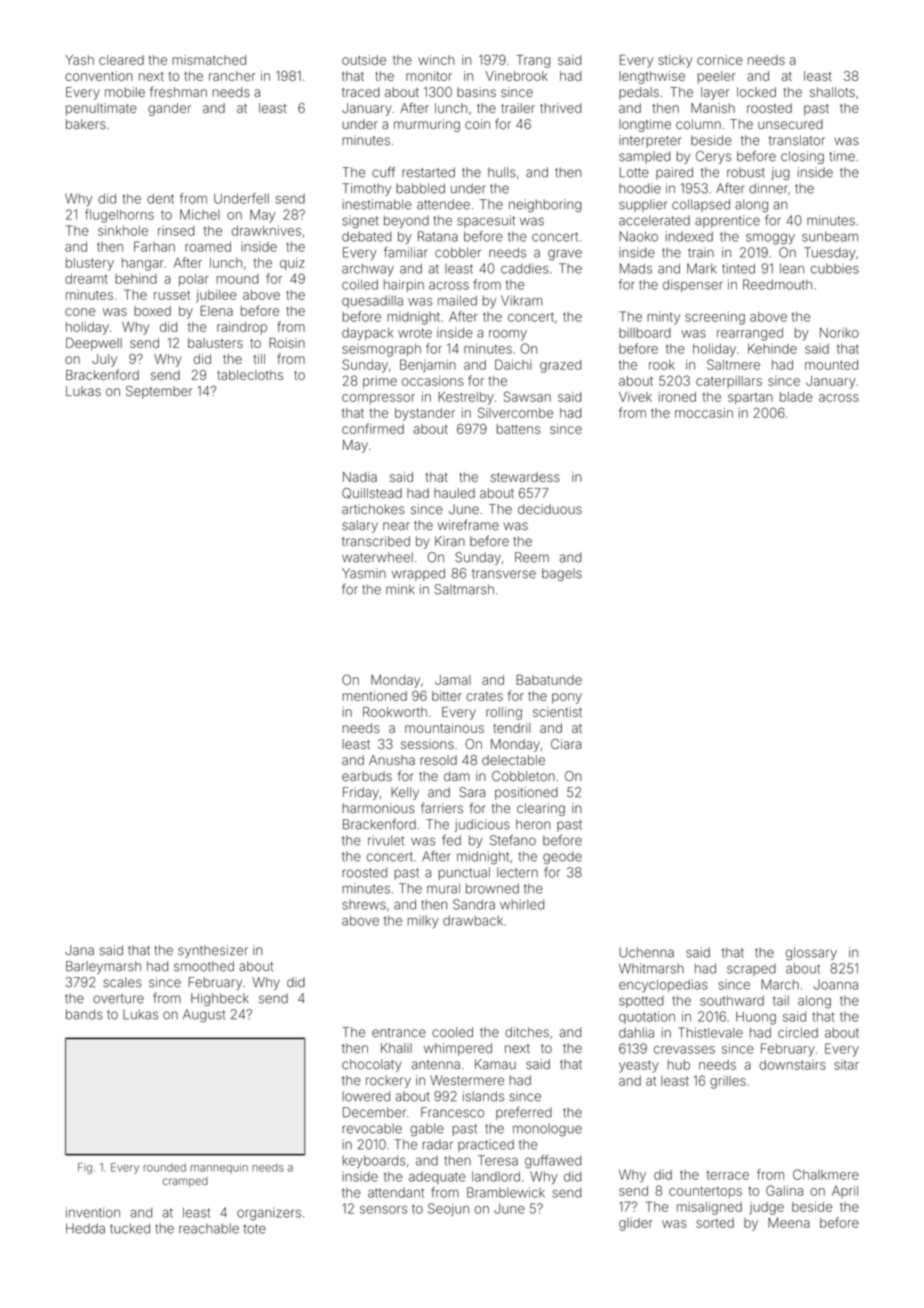 The height and width of the screenshot is (1308, 924). What do you see at coordinates (376, 541) in the screenshot?
I see `transcribed` at bounding box center [376, 541].
